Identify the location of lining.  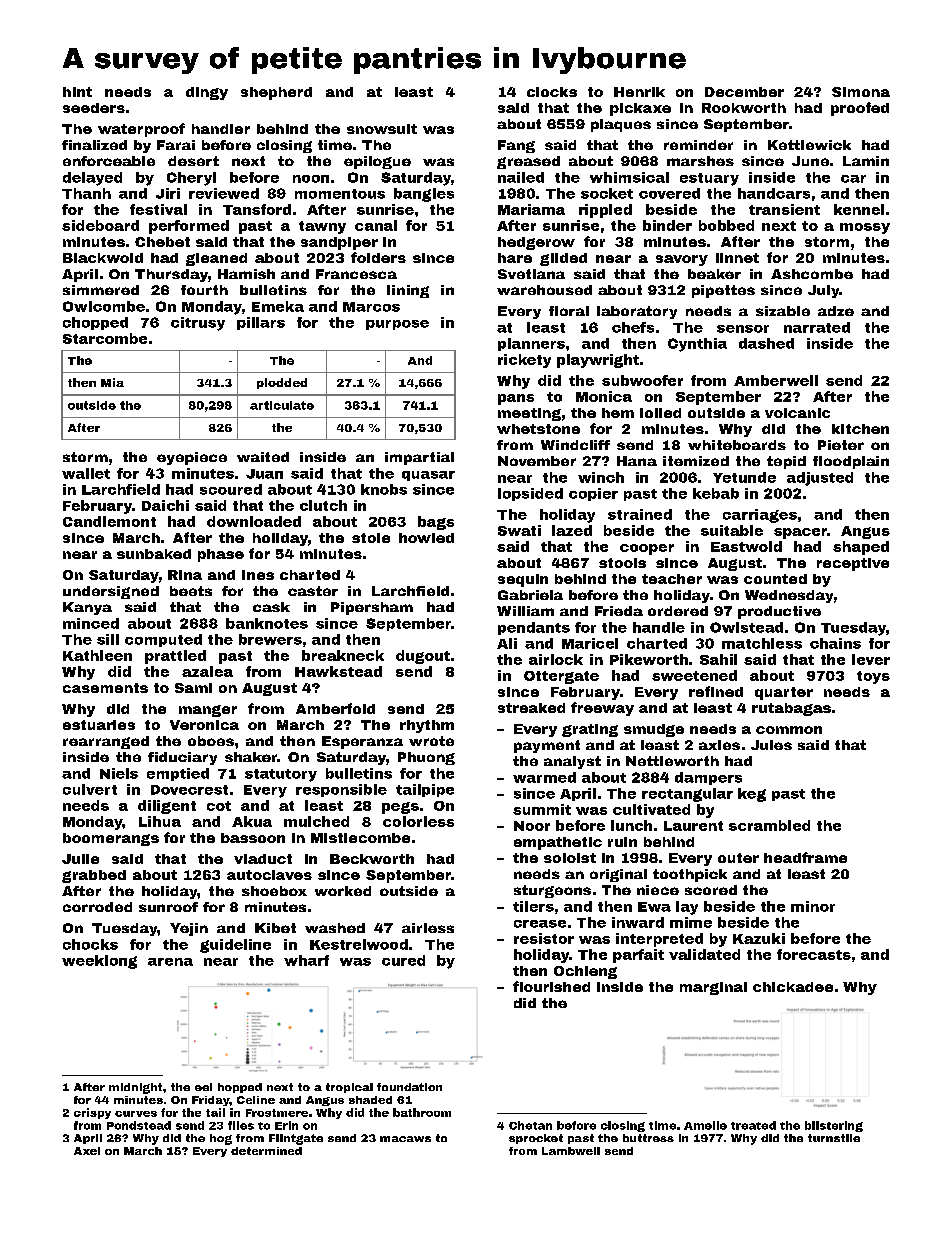
(408, 291).
